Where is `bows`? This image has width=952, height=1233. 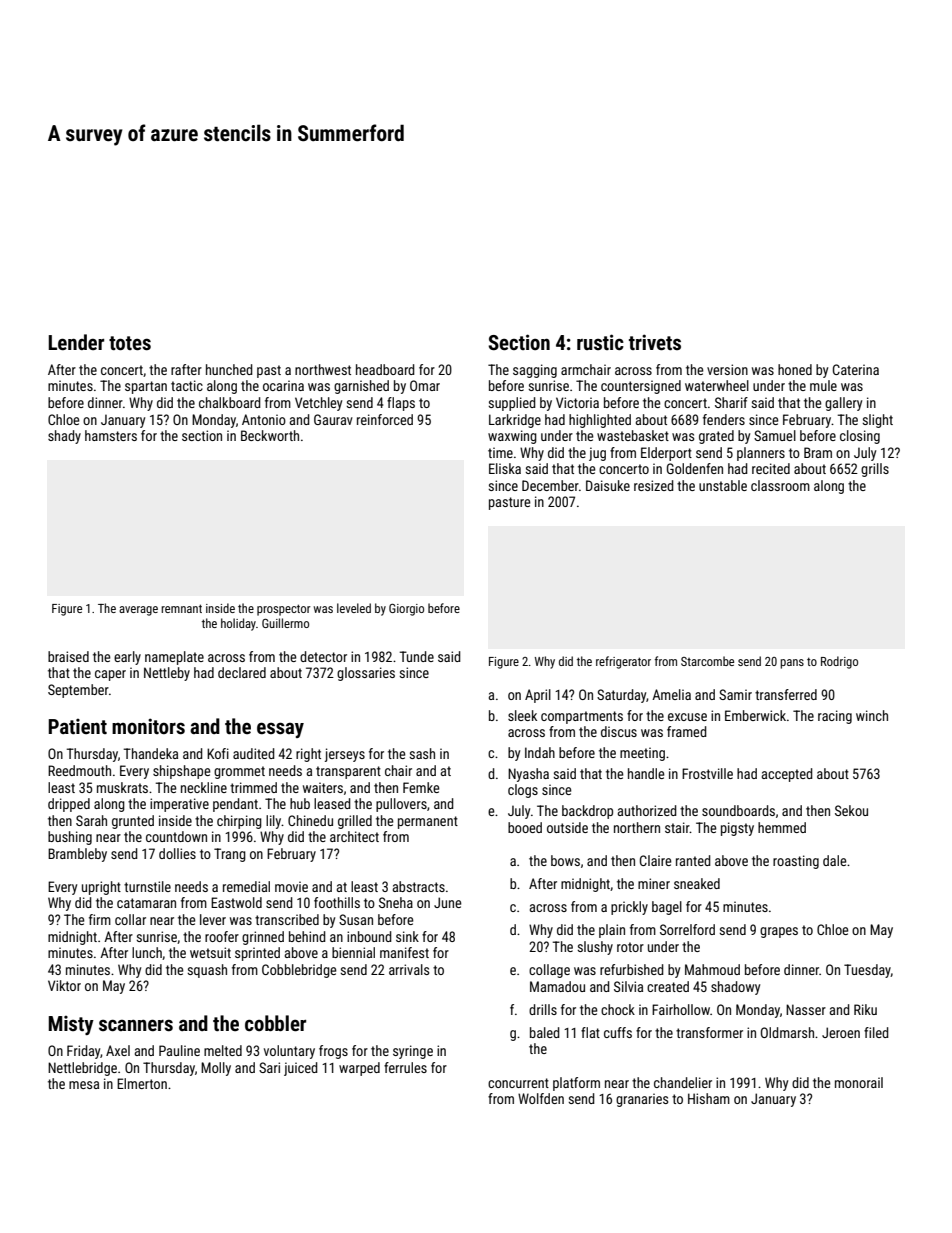 bows is located at coordinates (565, 860).
